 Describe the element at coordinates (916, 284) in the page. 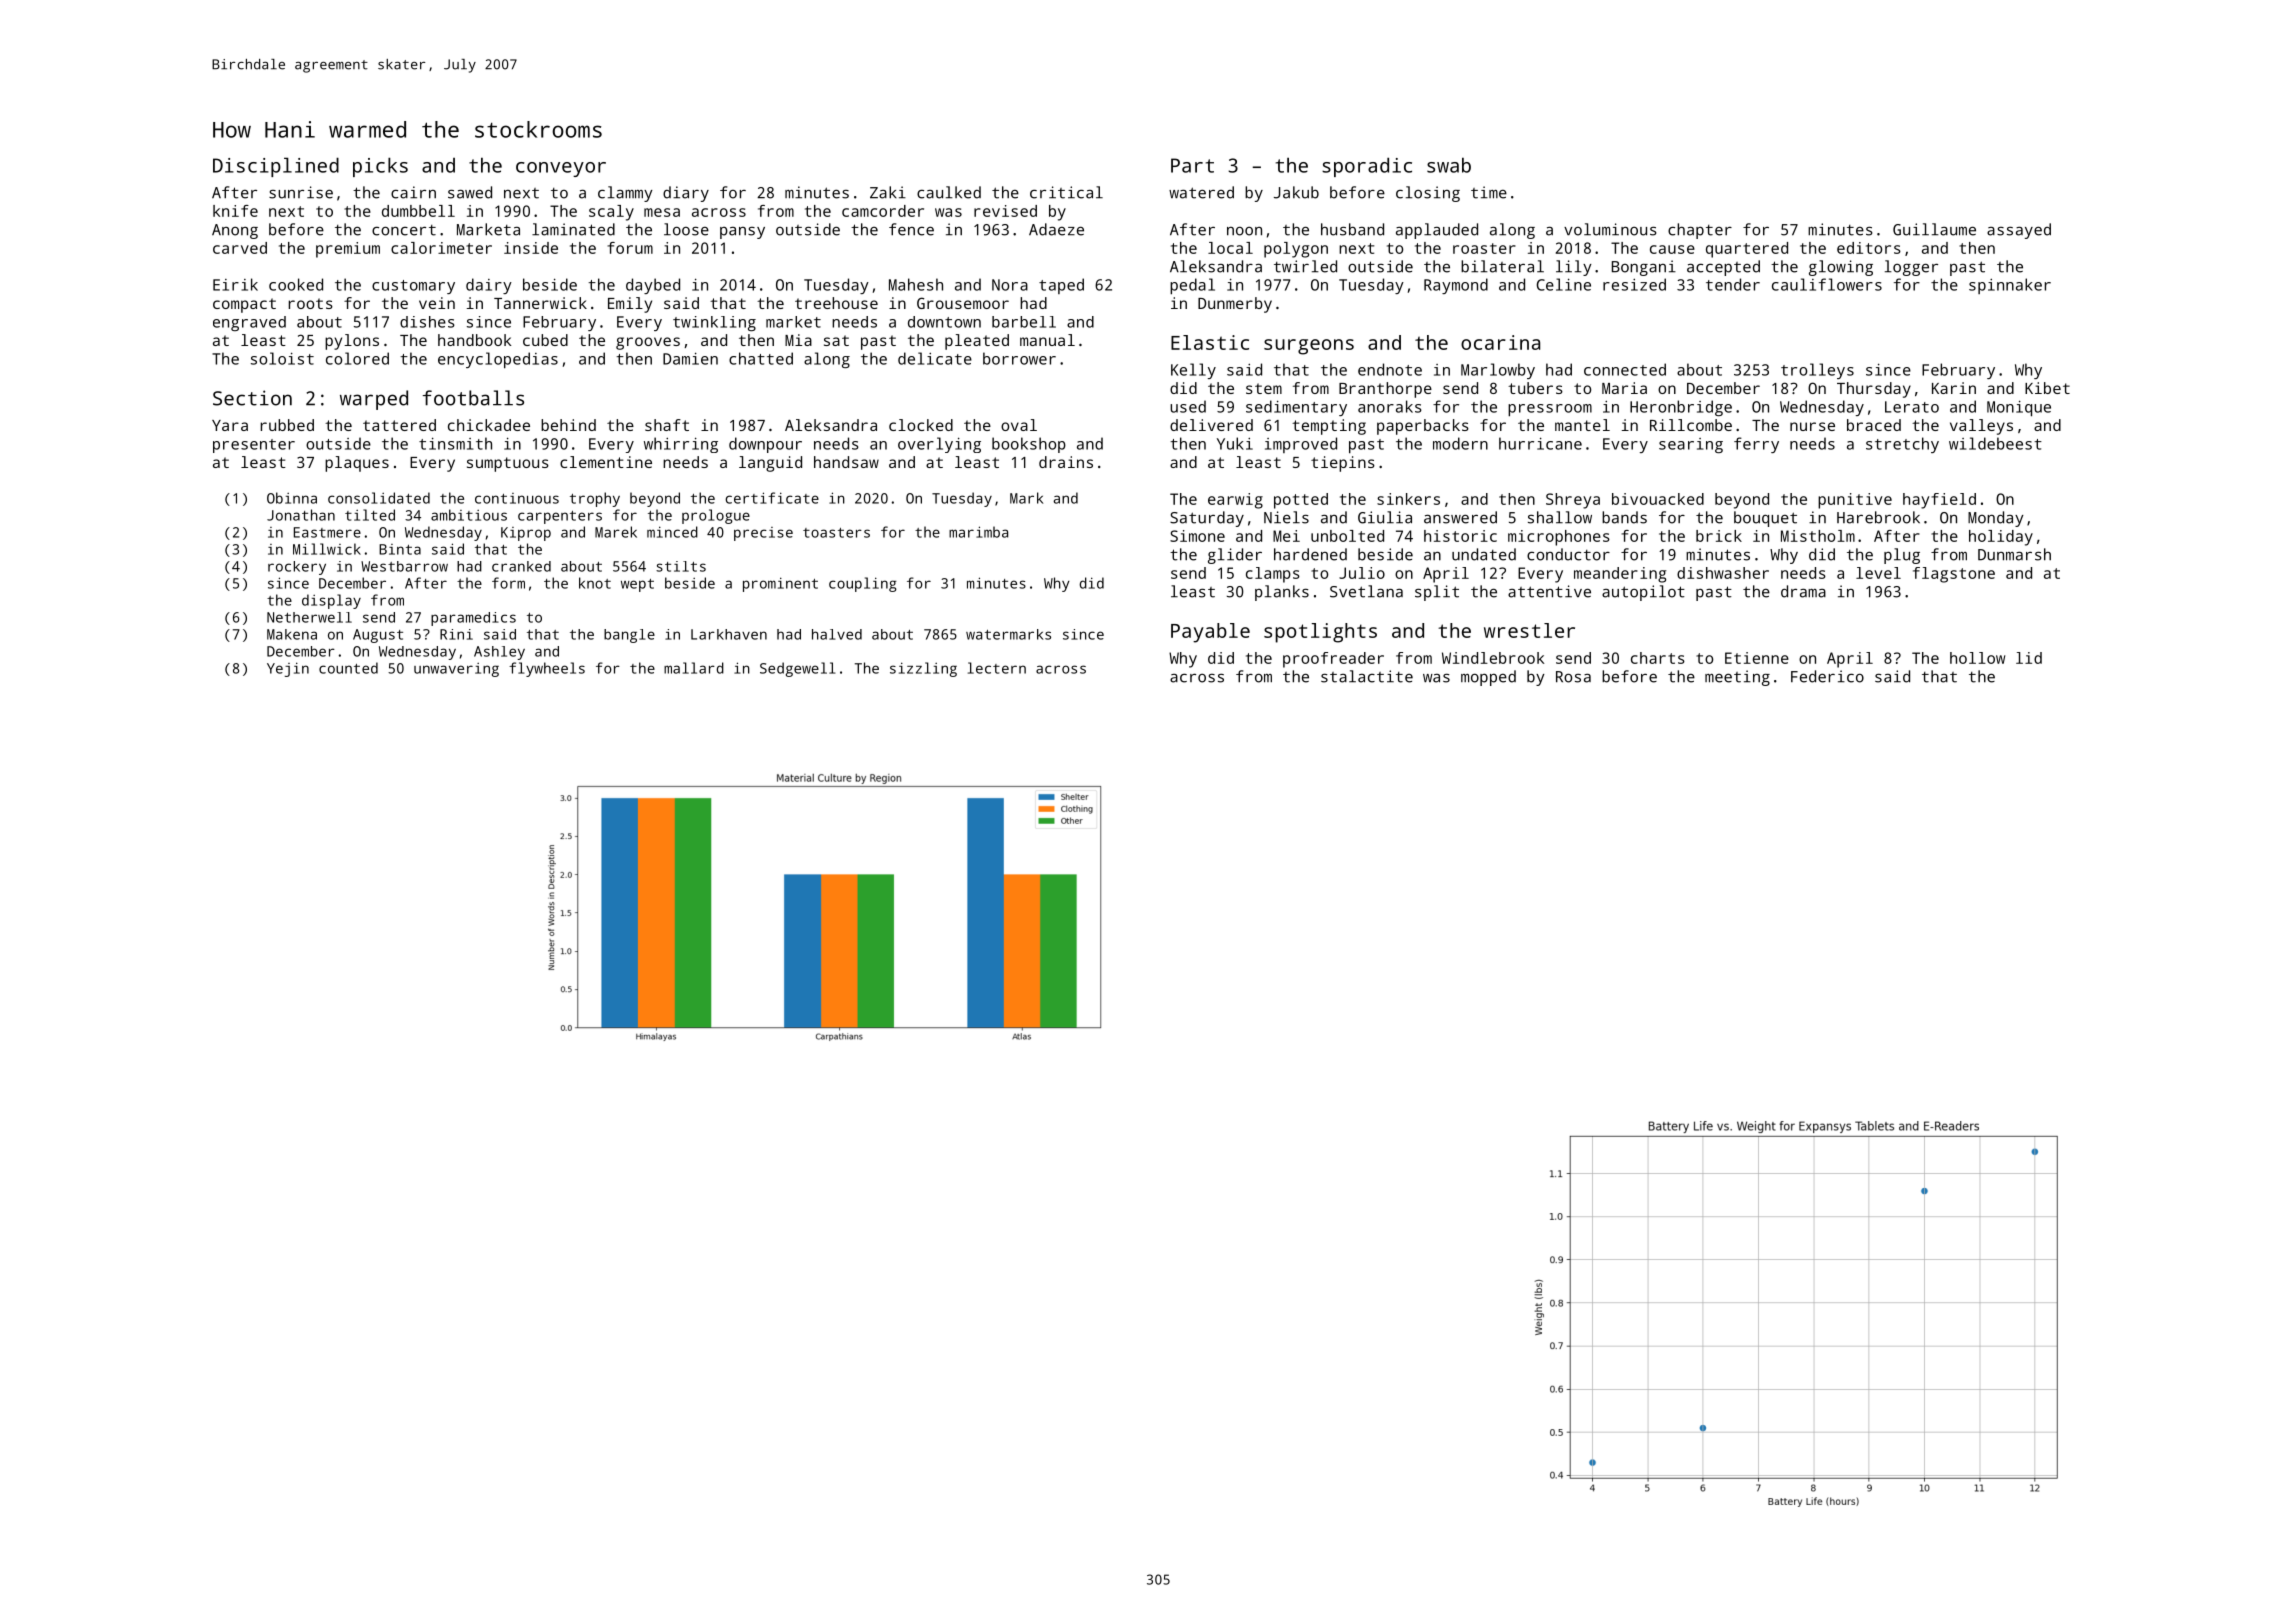

I see `Mahesh` at that location.
